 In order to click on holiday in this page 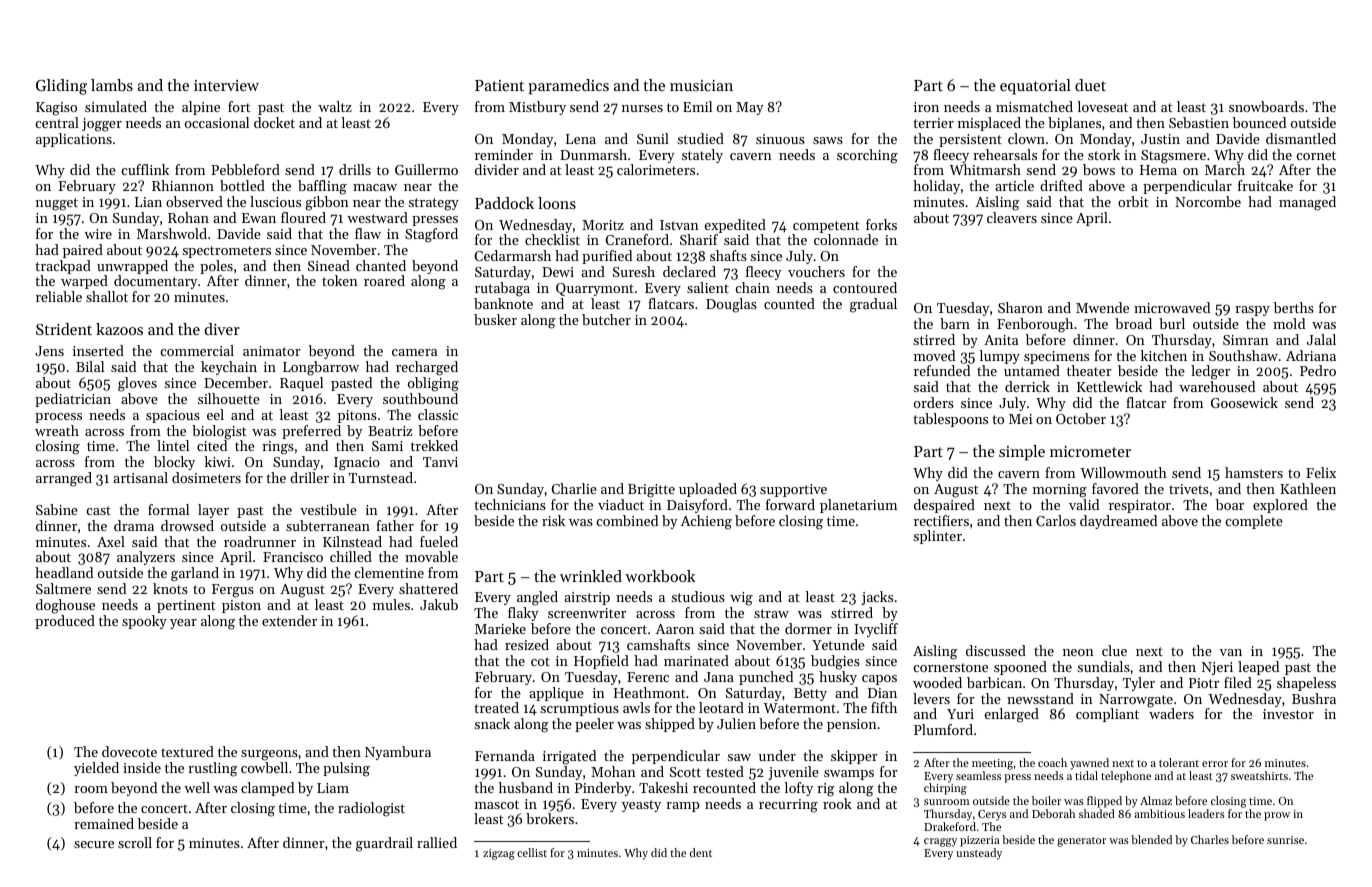, I will do `click(936, 187)`.
